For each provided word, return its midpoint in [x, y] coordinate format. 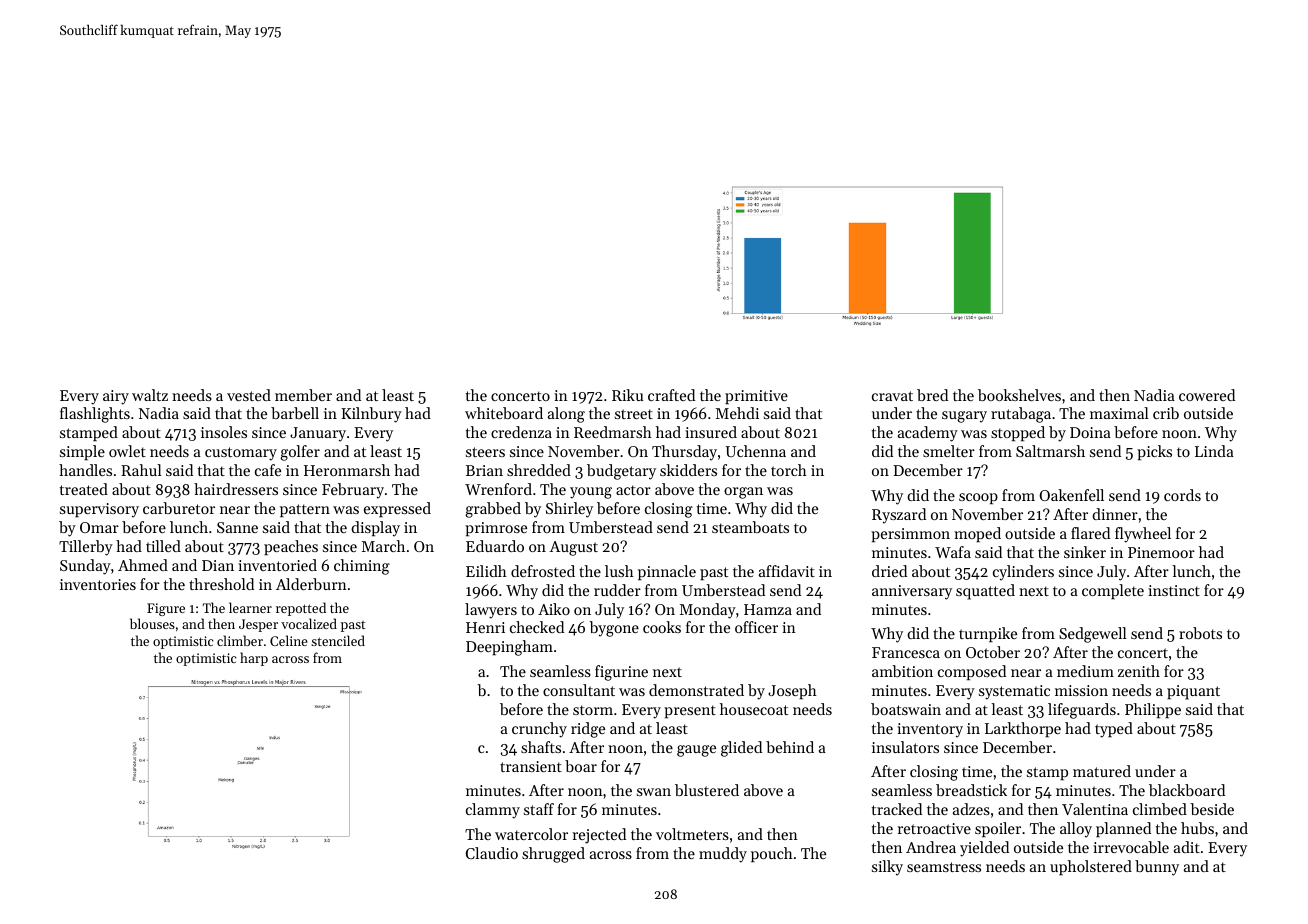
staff [539, 809]
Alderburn [311, 584]
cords [1182, 495]
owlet [127, 451]
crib [1166, 413]
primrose [496, 529]
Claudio [492, 853]
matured [1102, 771]
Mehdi [737, 413]
